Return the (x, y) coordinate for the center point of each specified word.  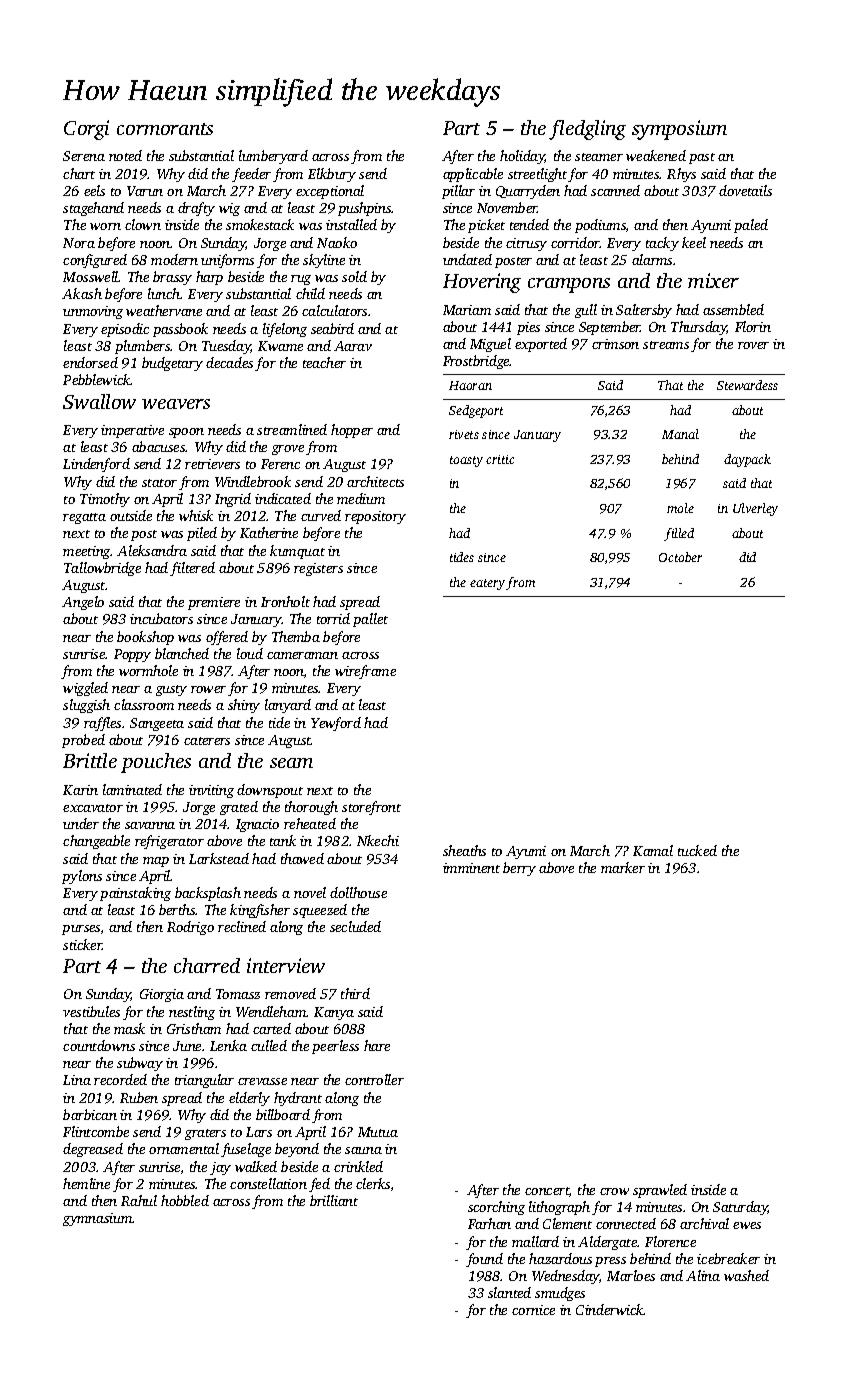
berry (519, 869)
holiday (522, 157)
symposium (679, 130)
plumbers (142, 347)
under (81, 823)
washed (746, 1275)
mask (129, 1028)
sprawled (660, 1191)
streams (666, 345)
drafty (196, 209)
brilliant (334, 1200)
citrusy (526, 244)
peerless (335, 1047)
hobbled (185, 1200)
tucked (697, 850)
